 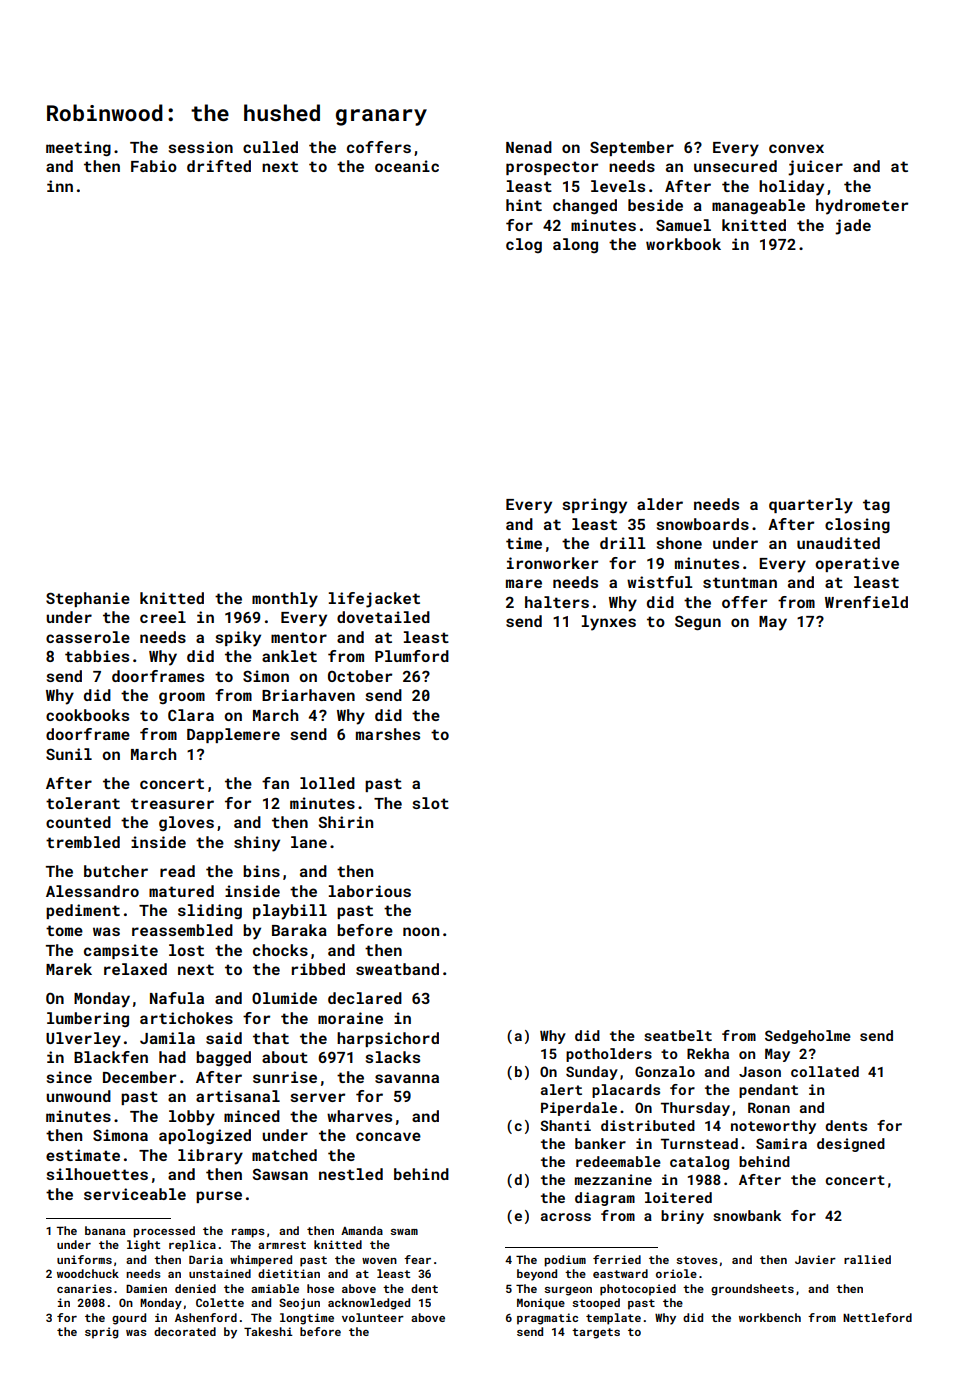 What do you see at coordinates (102, 1333) in the image?
I see `sprig` at bounding box center [102, 1333].
